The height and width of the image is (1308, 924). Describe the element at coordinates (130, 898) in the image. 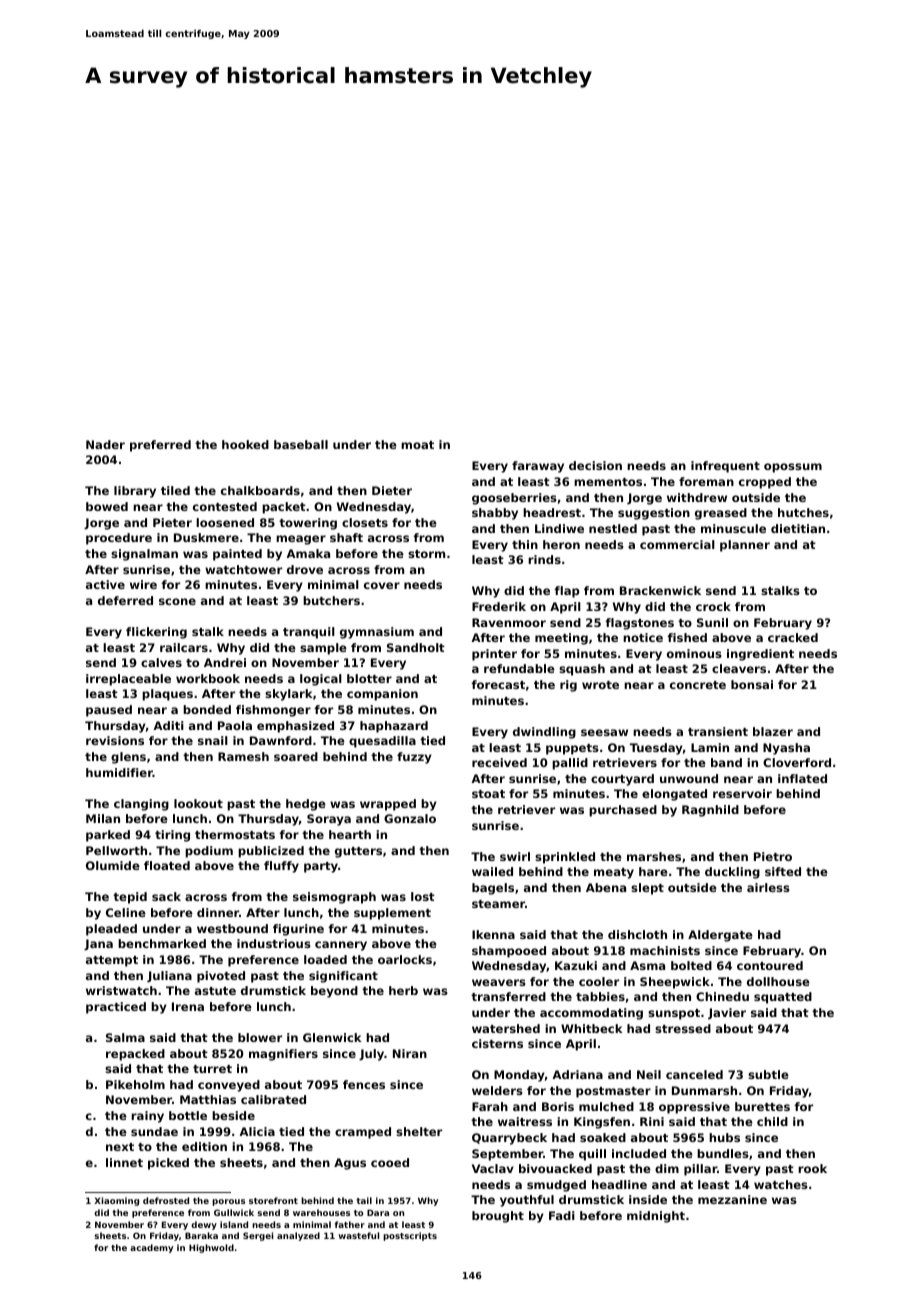

I see `tepid` at that location.
